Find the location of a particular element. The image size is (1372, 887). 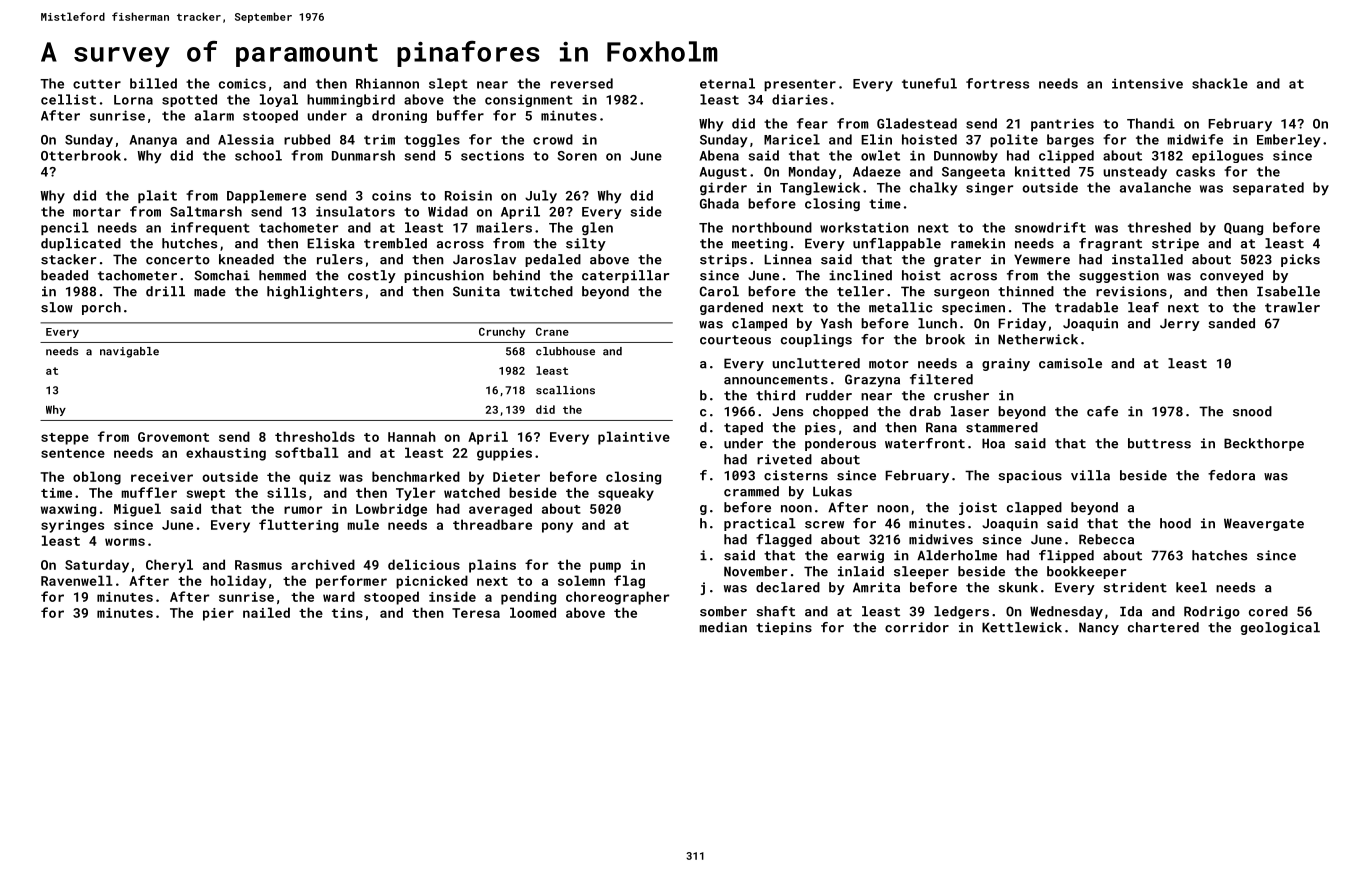

holiday is located at coordinates (238, 582).
